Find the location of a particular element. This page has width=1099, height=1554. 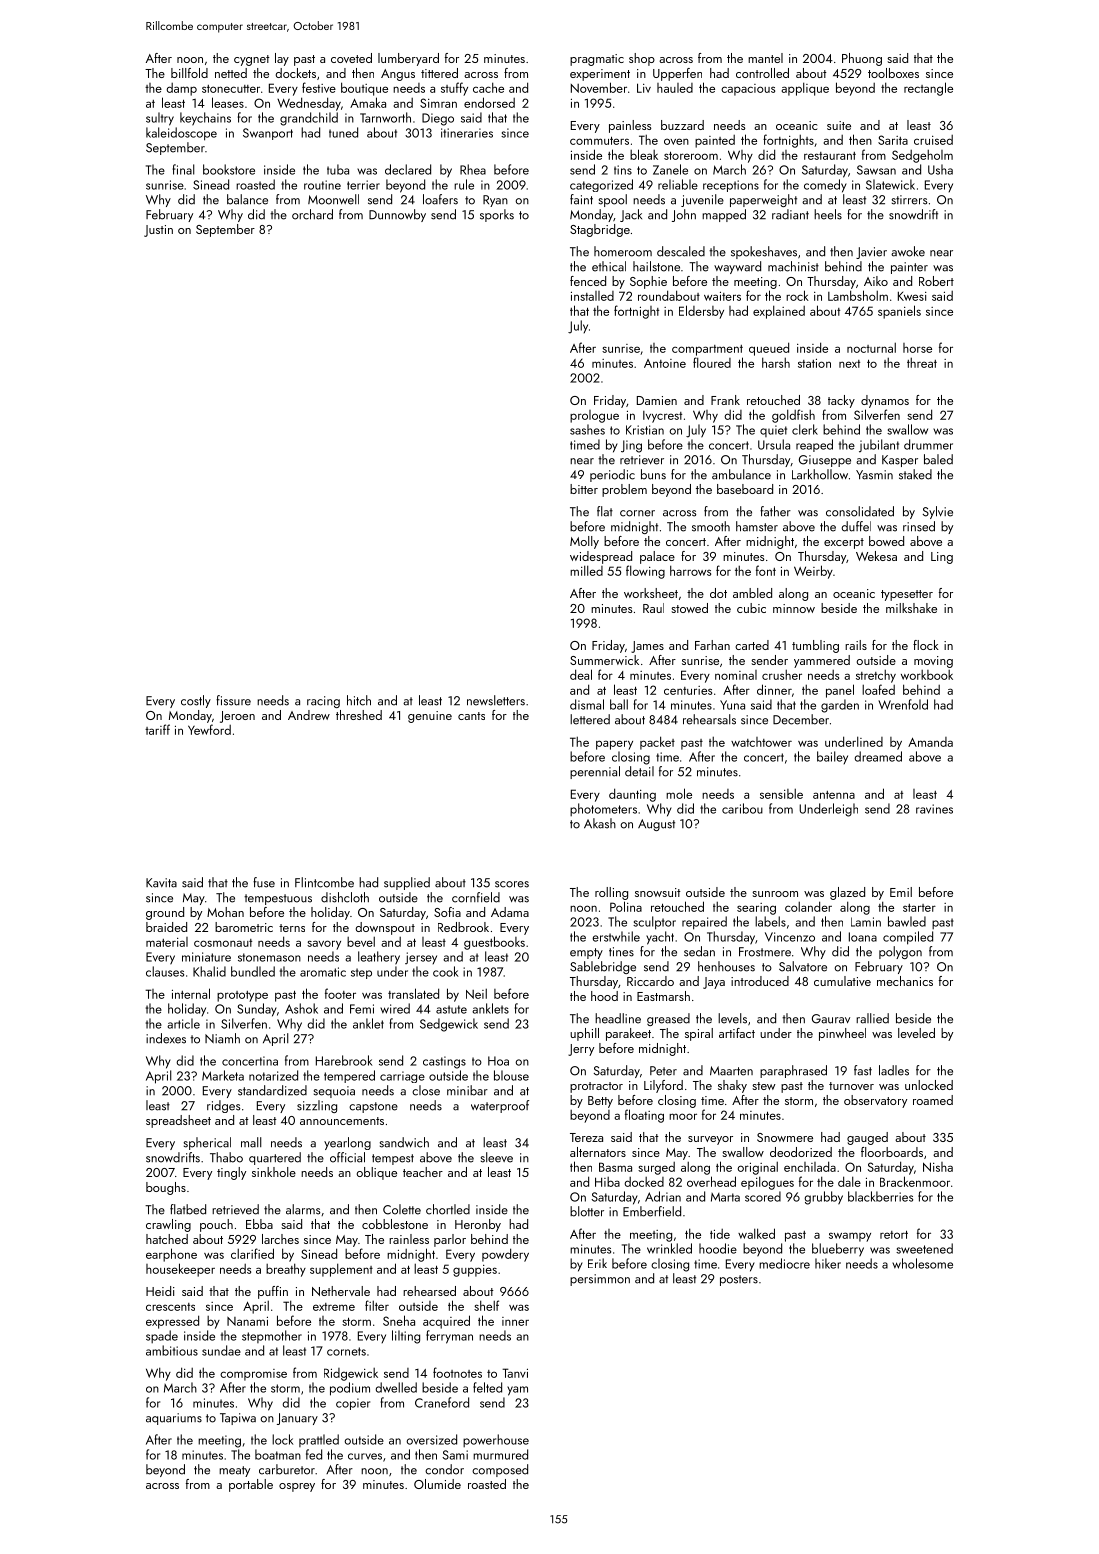

posters is located at coordinates (739, 1280).
